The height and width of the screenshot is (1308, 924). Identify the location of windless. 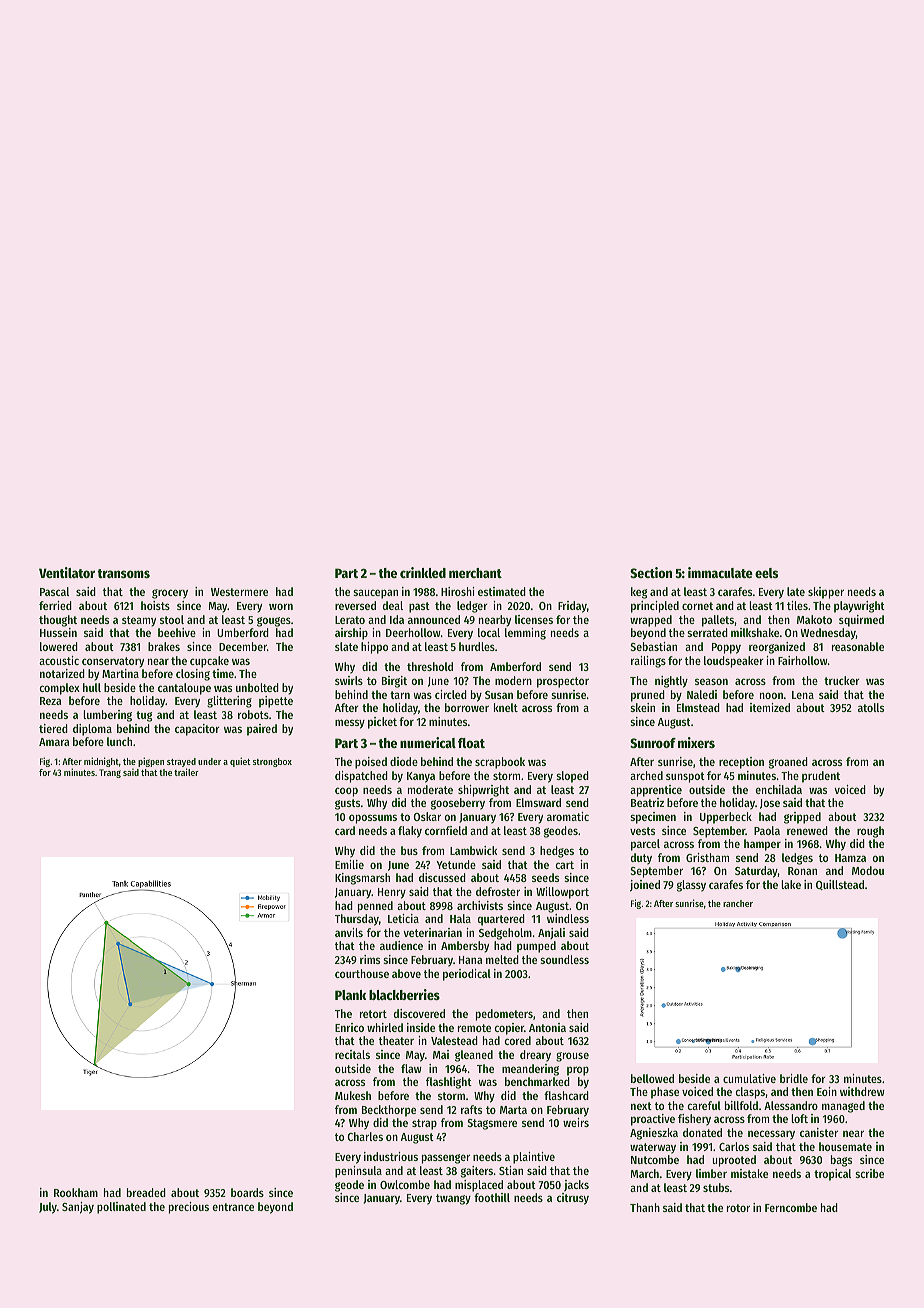
(568, 918).
